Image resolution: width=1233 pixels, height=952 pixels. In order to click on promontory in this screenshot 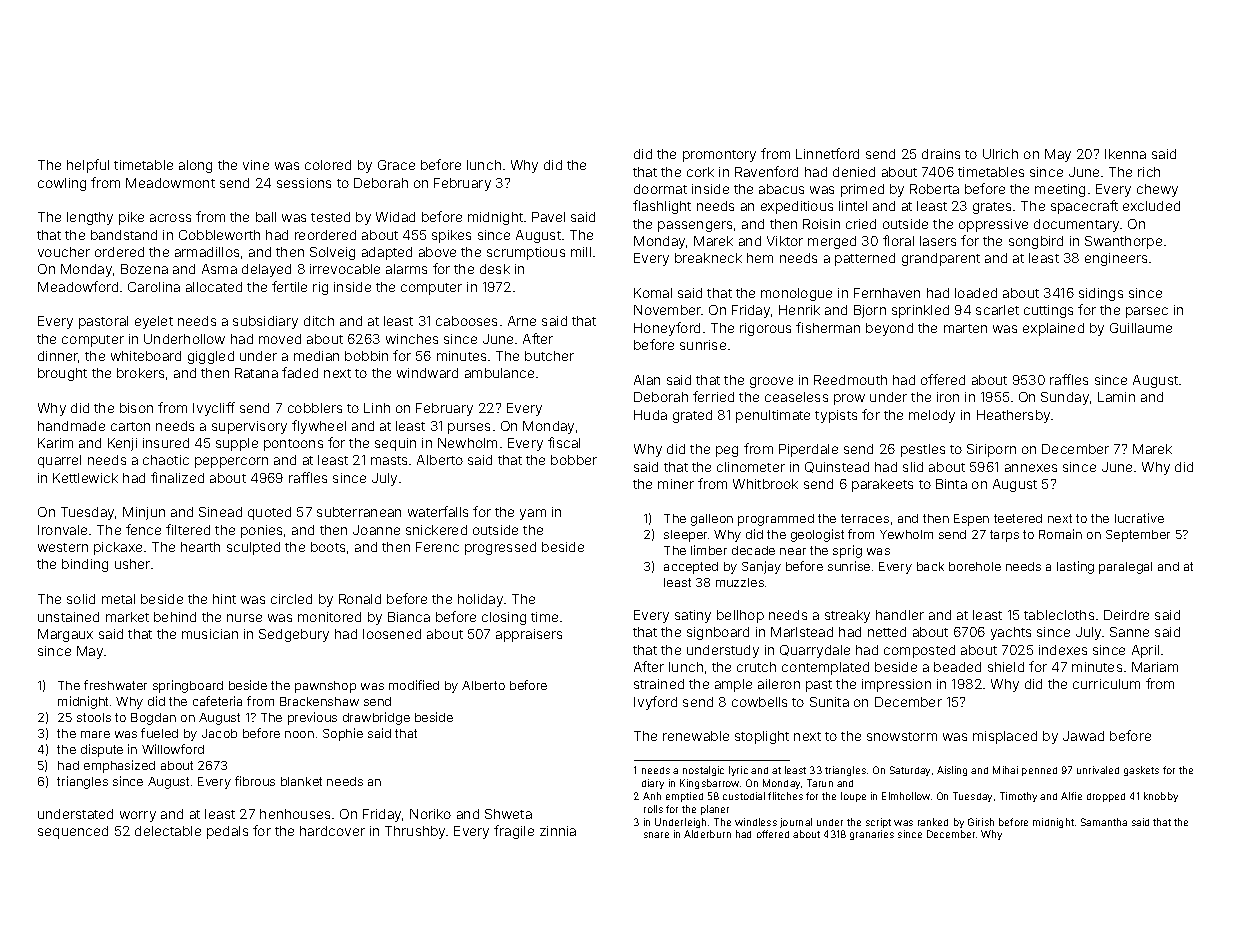, I will do `click(719, 156)`.
